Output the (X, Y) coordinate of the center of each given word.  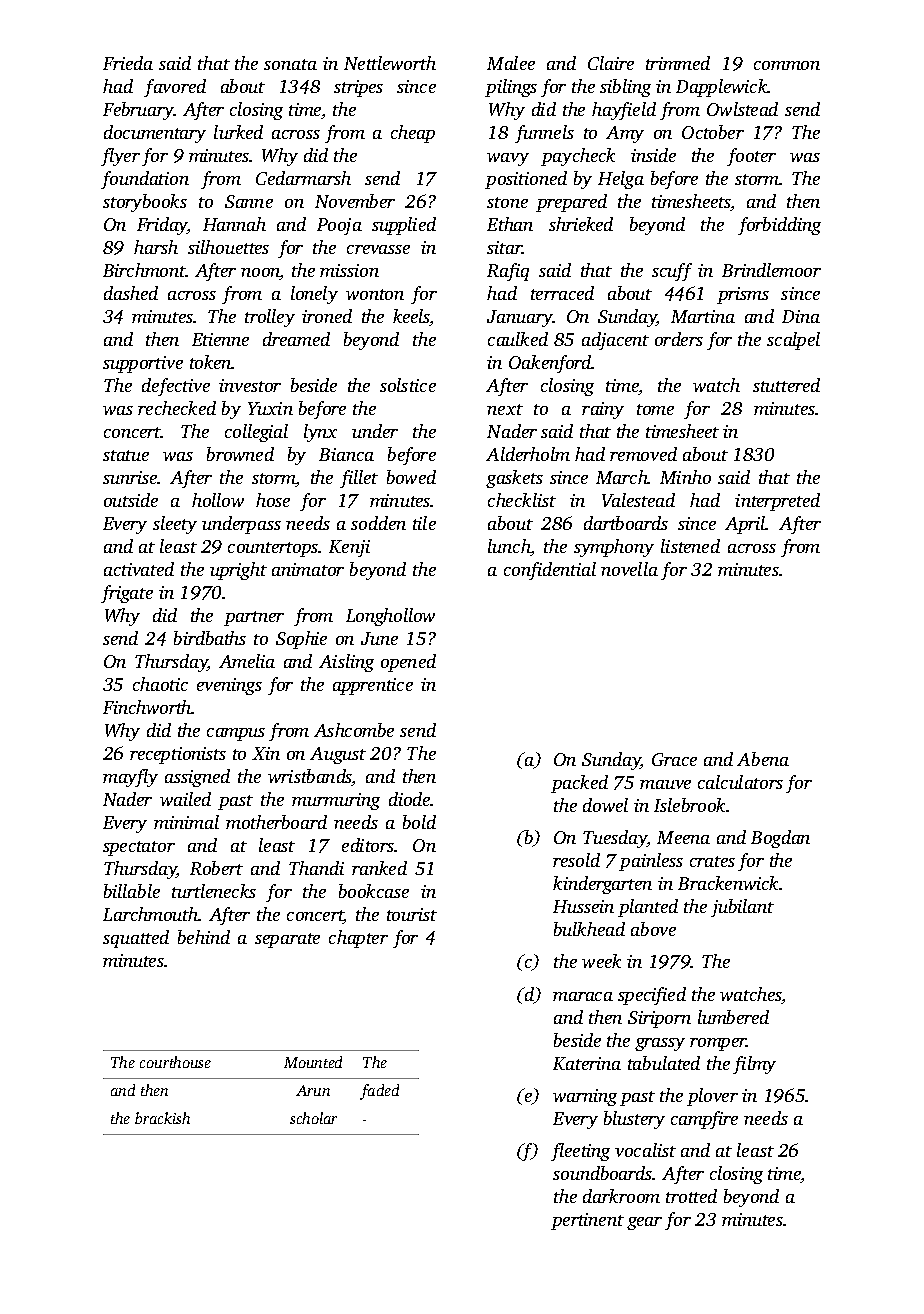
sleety (175, 525)
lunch (509, 546)
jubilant (742, 908)
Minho (685, 477)
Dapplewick (722, 88)
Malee (511, 63)
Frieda (128, 63)
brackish (162, 1118)
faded (379, 1092)
